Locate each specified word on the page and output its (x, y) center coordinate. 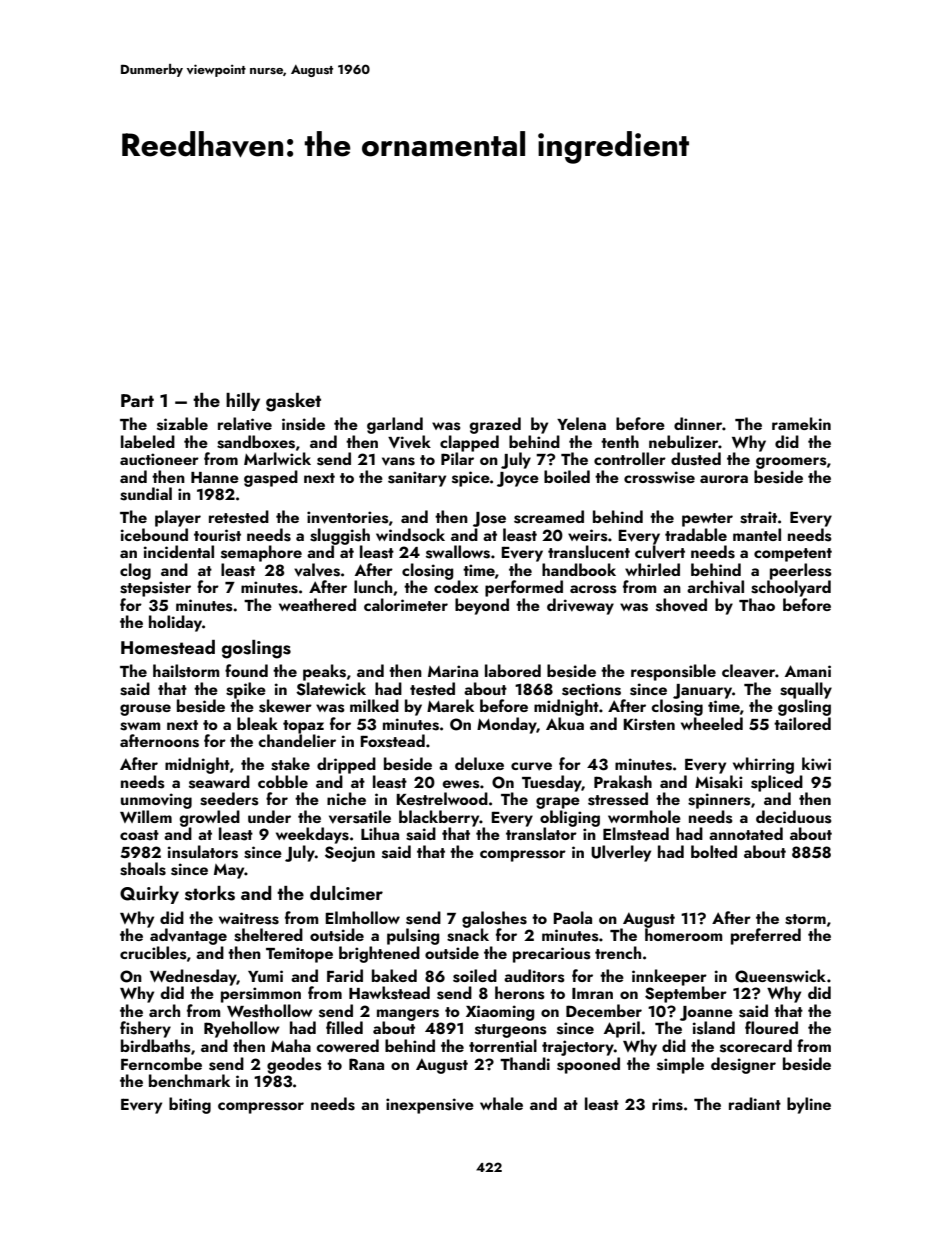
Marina (453, 671)
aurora (724, 479)
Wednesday (193, 977)
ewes (461, 784)
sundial (146, 494)
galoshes (494, 919)
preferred (766, 936)
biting (190, 1105)
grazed (495, 425)
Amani (808, 671)
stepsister (155, 589)
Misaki (719, 782)
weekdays (312, 835)
